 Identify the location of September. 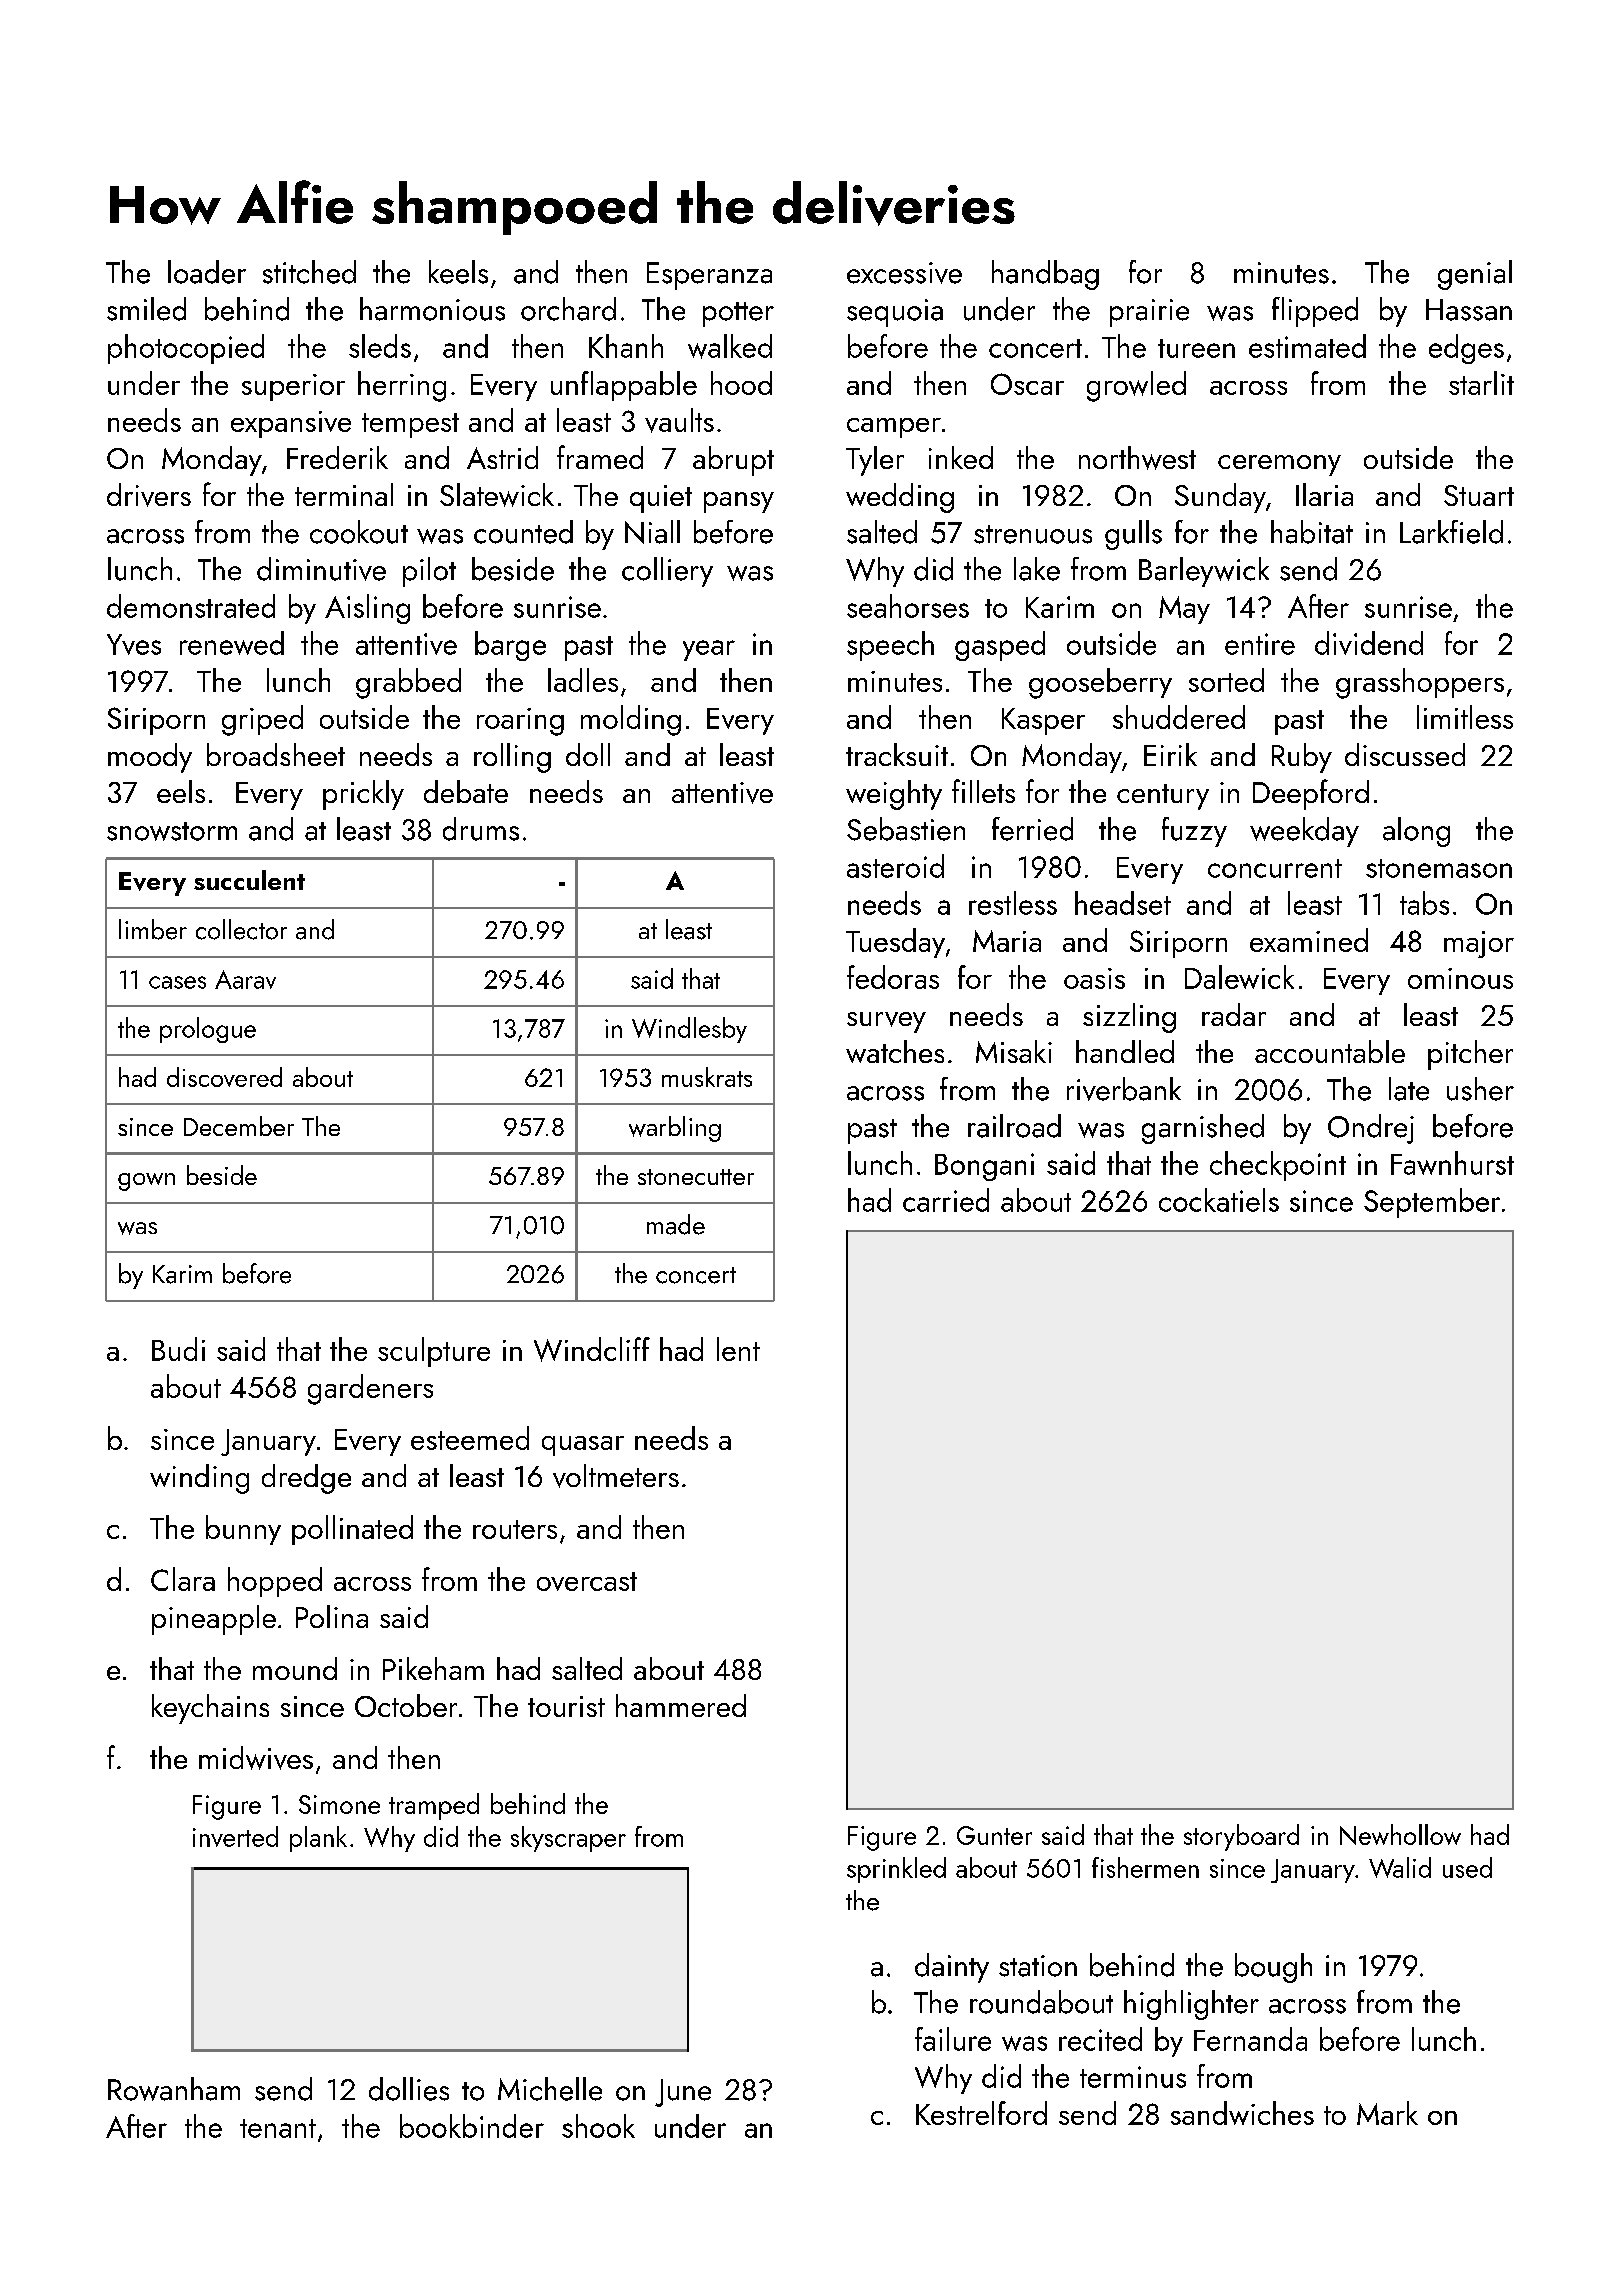
(1432, 1203).
